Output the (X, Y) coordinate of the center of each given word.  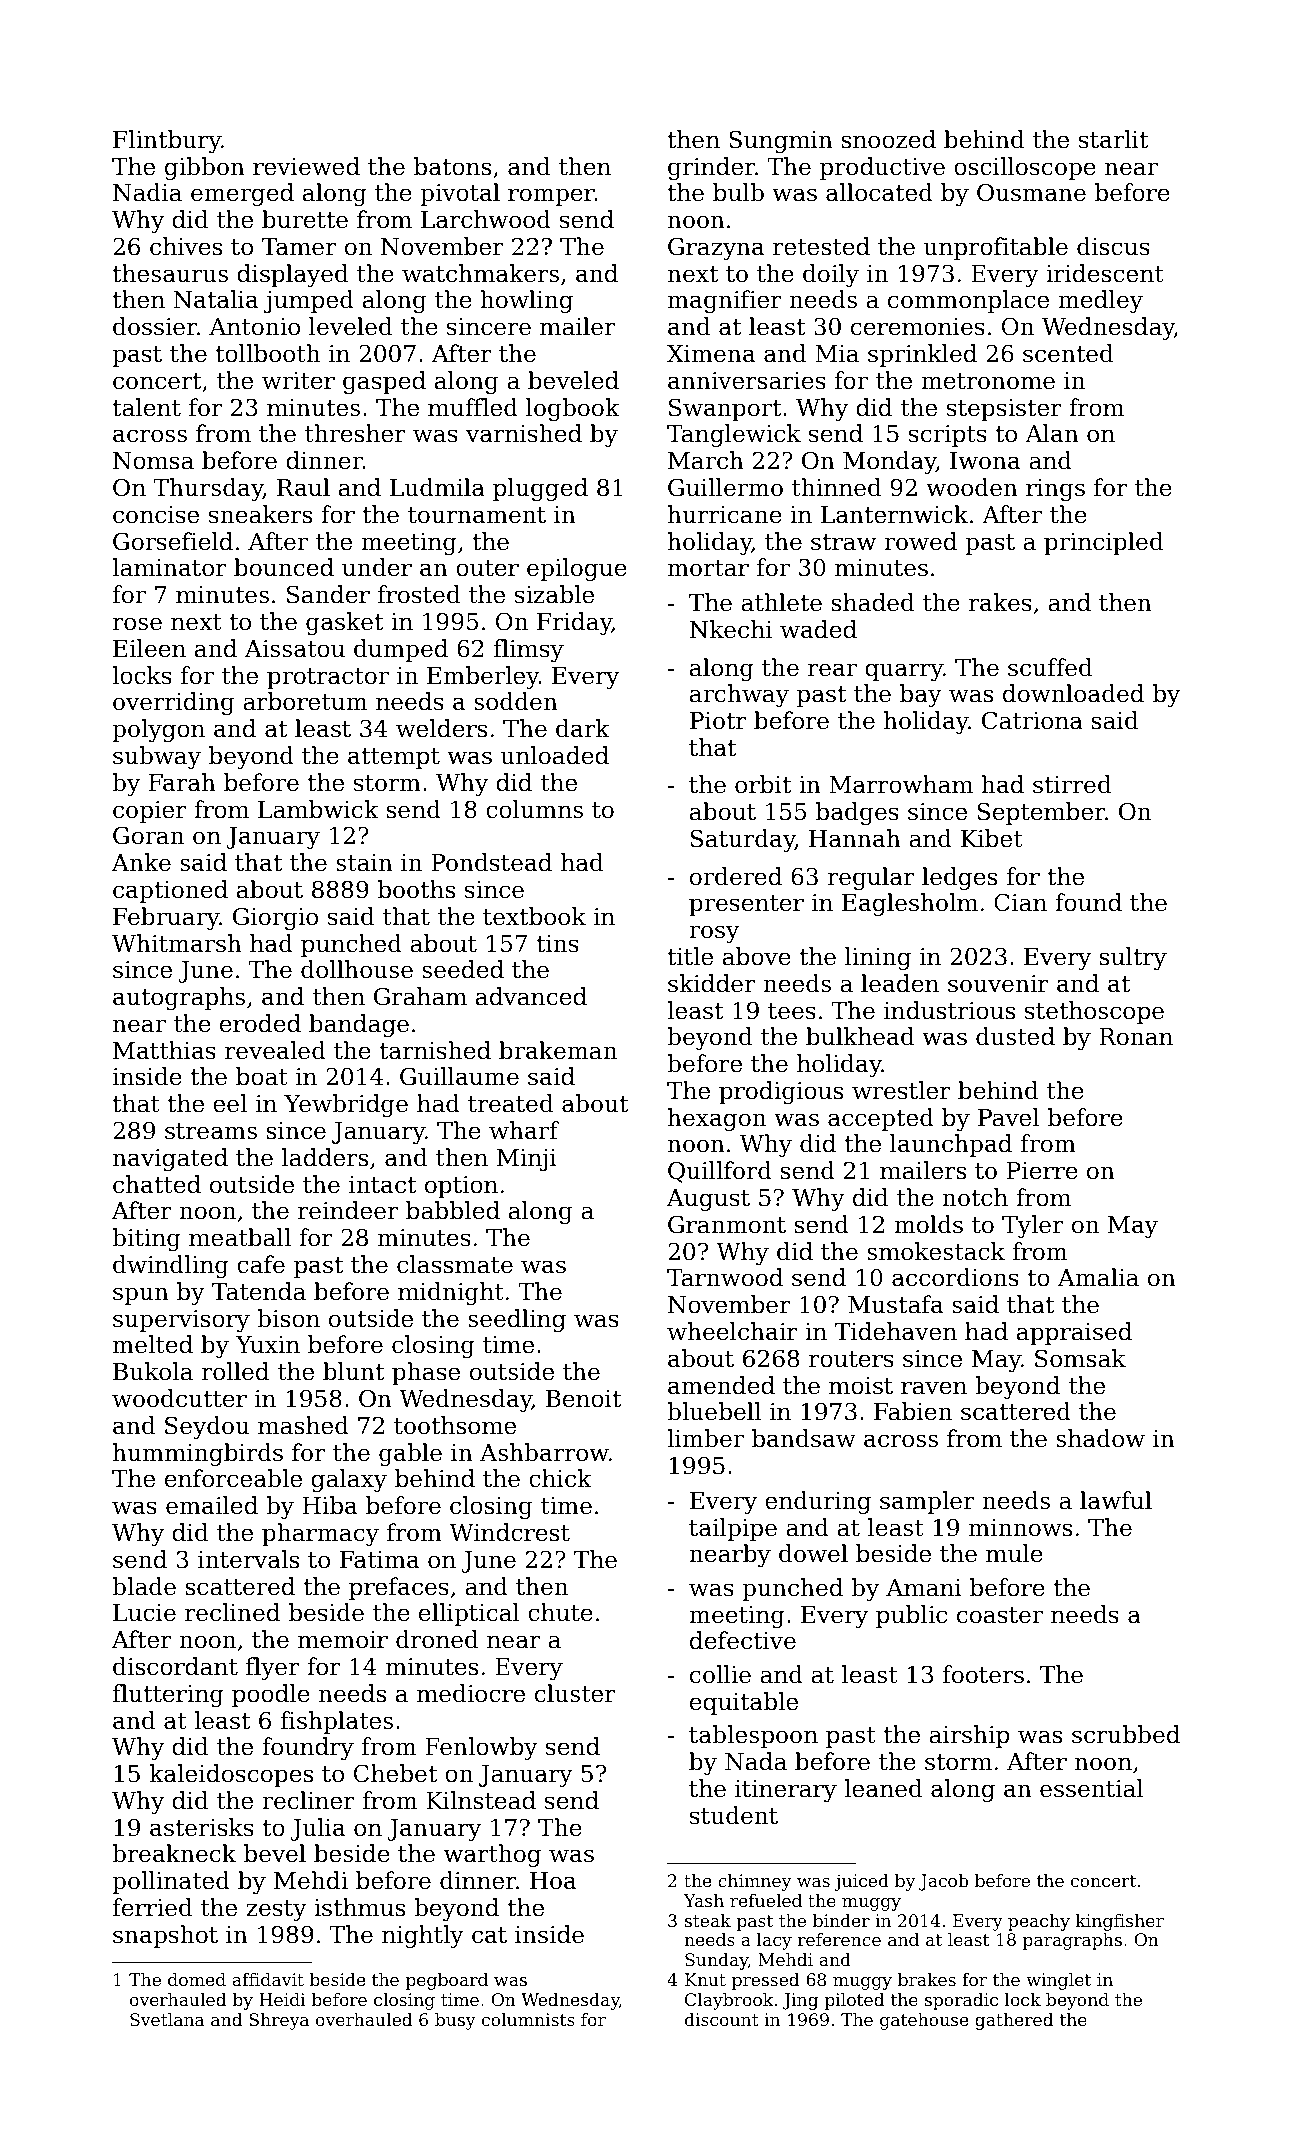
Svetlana (167, 2019)
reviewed (306, 166)
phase (426, 1373)
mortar (708, 568)
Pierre (1042, 1171)
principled (1103, 543)
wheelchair (732, 1331)
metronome (988, 381)
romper (551, 197)
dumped (401, 650)
